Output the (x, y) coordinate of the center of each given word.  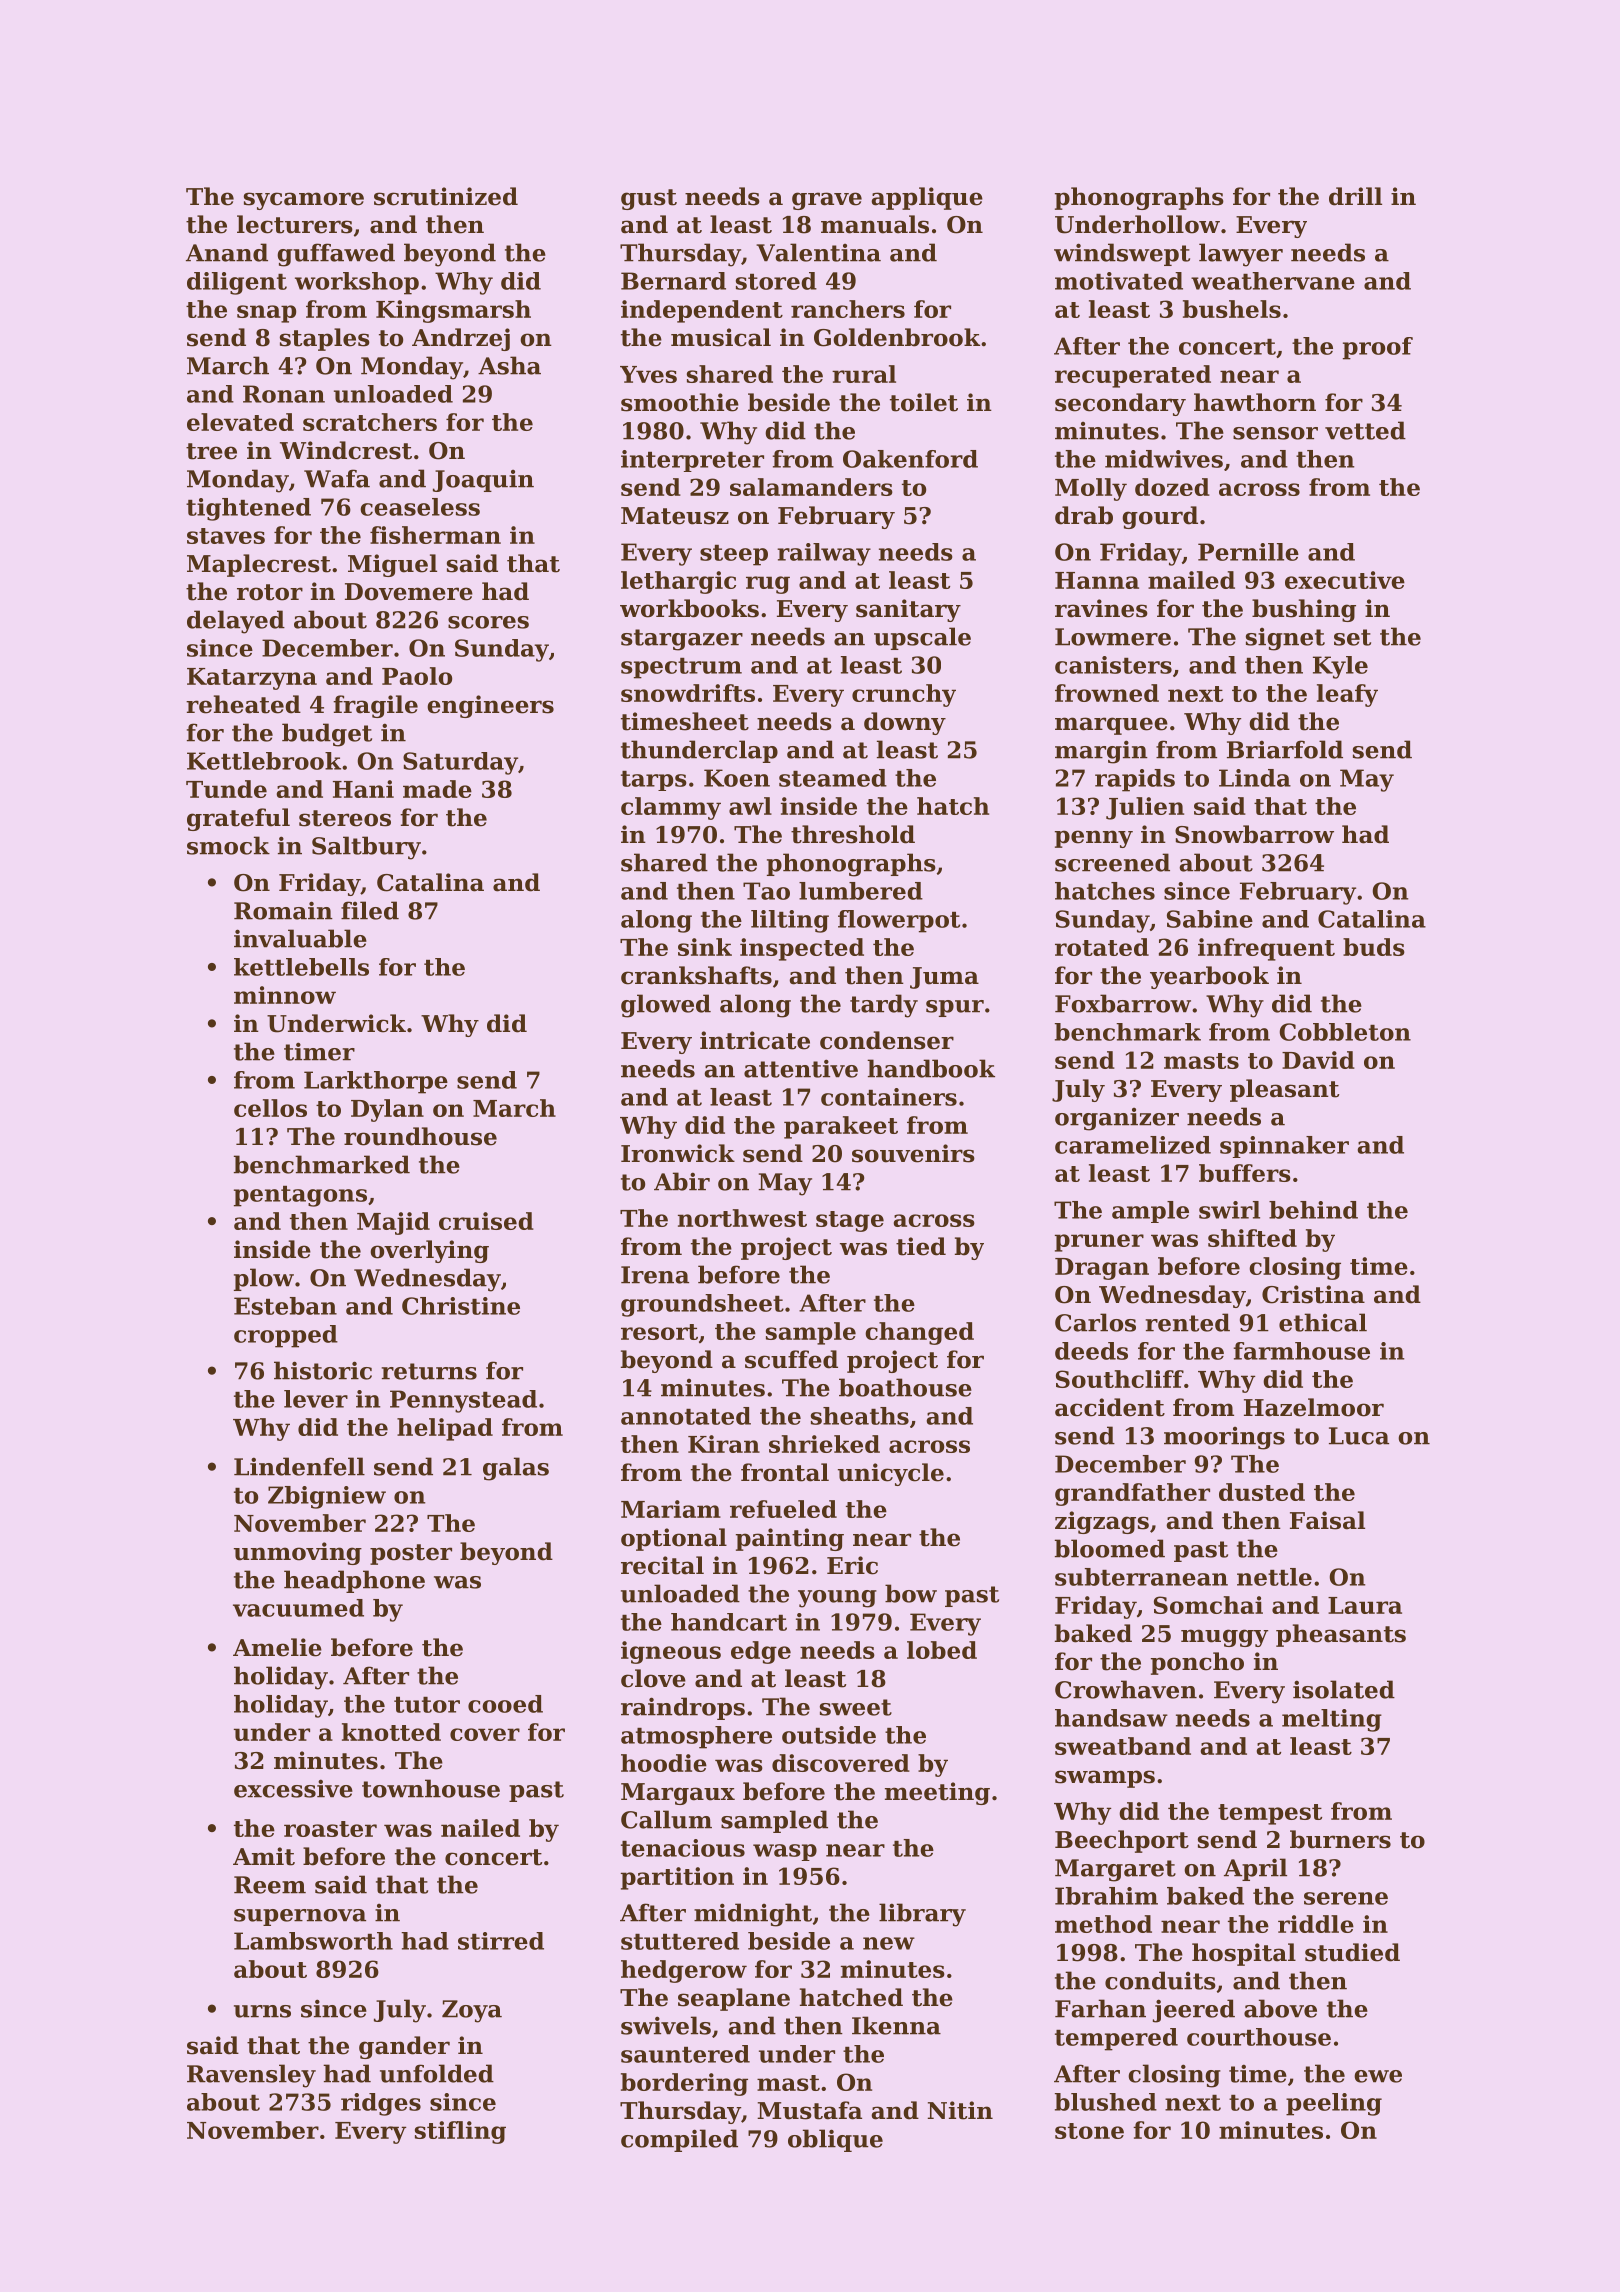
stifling (460, 2132)
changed (919, 1333)
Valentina (818, 252)
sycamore (304, 201)
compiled (679, 2140)
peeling (1334, 2104)
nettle (1274, 1577)
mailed (1191, 580)
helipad (445, 1429)
